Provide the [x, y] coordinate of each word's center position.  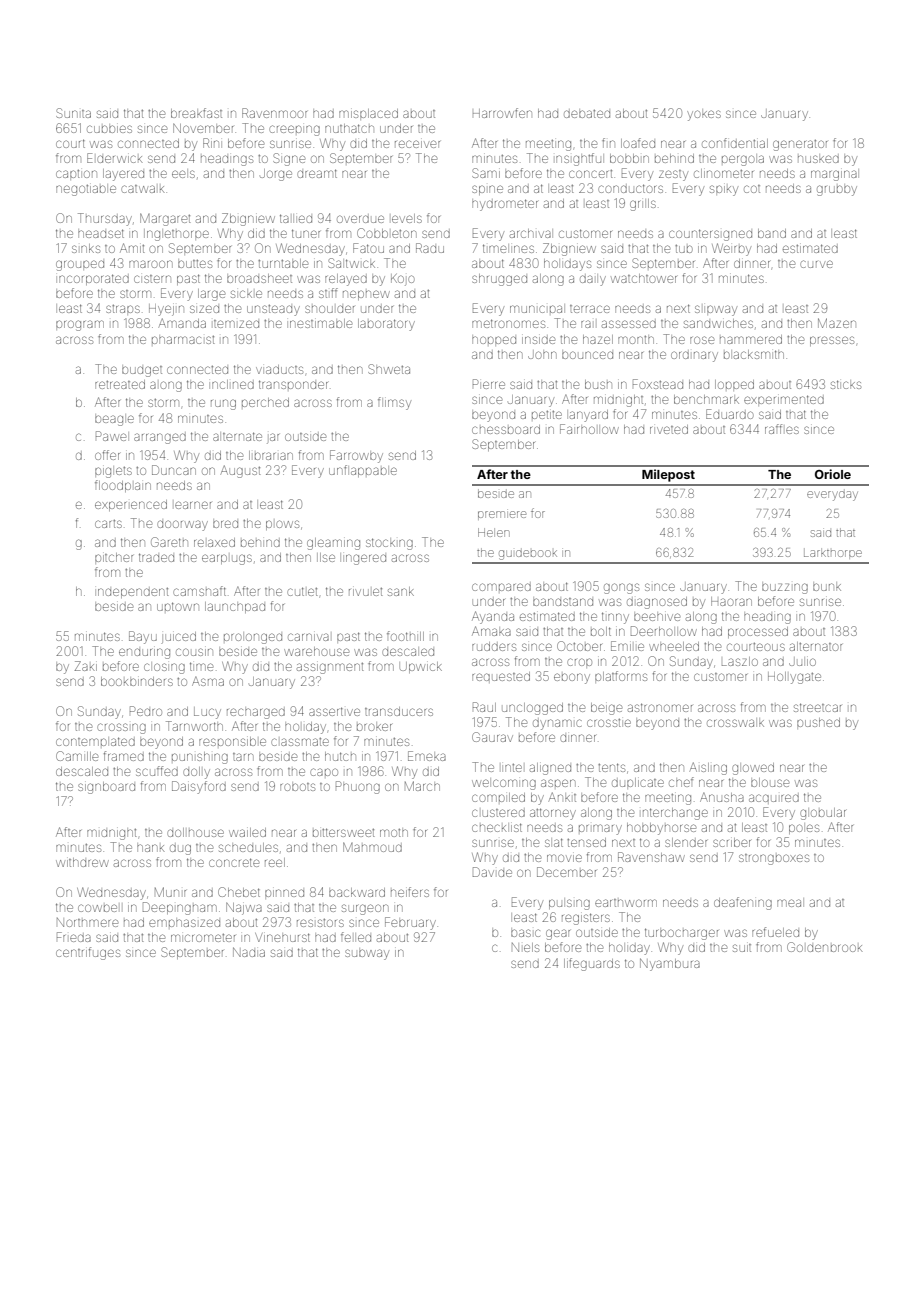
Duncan [174, 470]
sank [401, 591]
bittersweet [343, 832]
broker [374, 727]
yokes [704, 115]
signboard [106, 788]
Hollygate [794, 678]
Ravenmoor [274, 113]
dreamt [317, 173]
